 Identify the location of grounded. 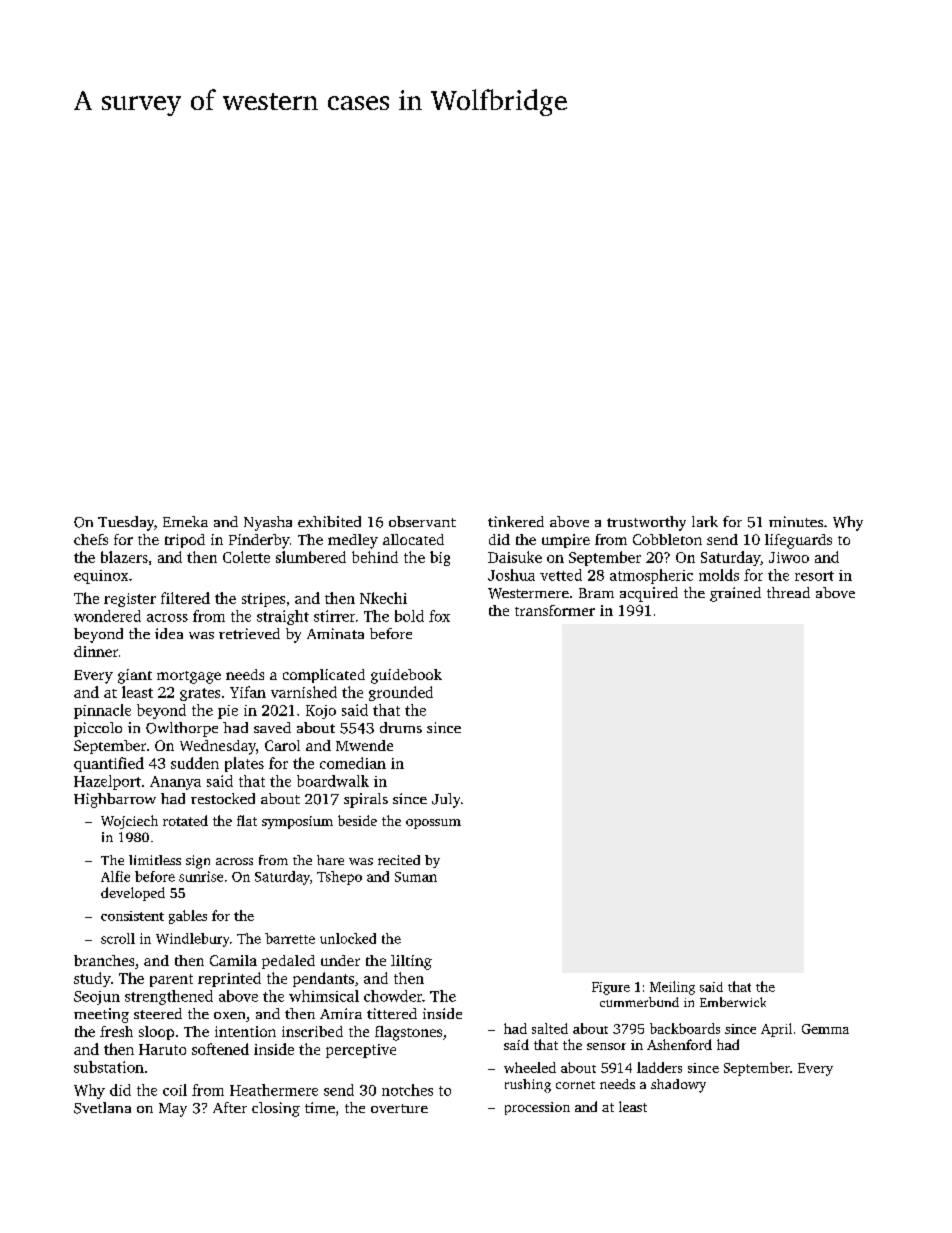
(401, 693).
